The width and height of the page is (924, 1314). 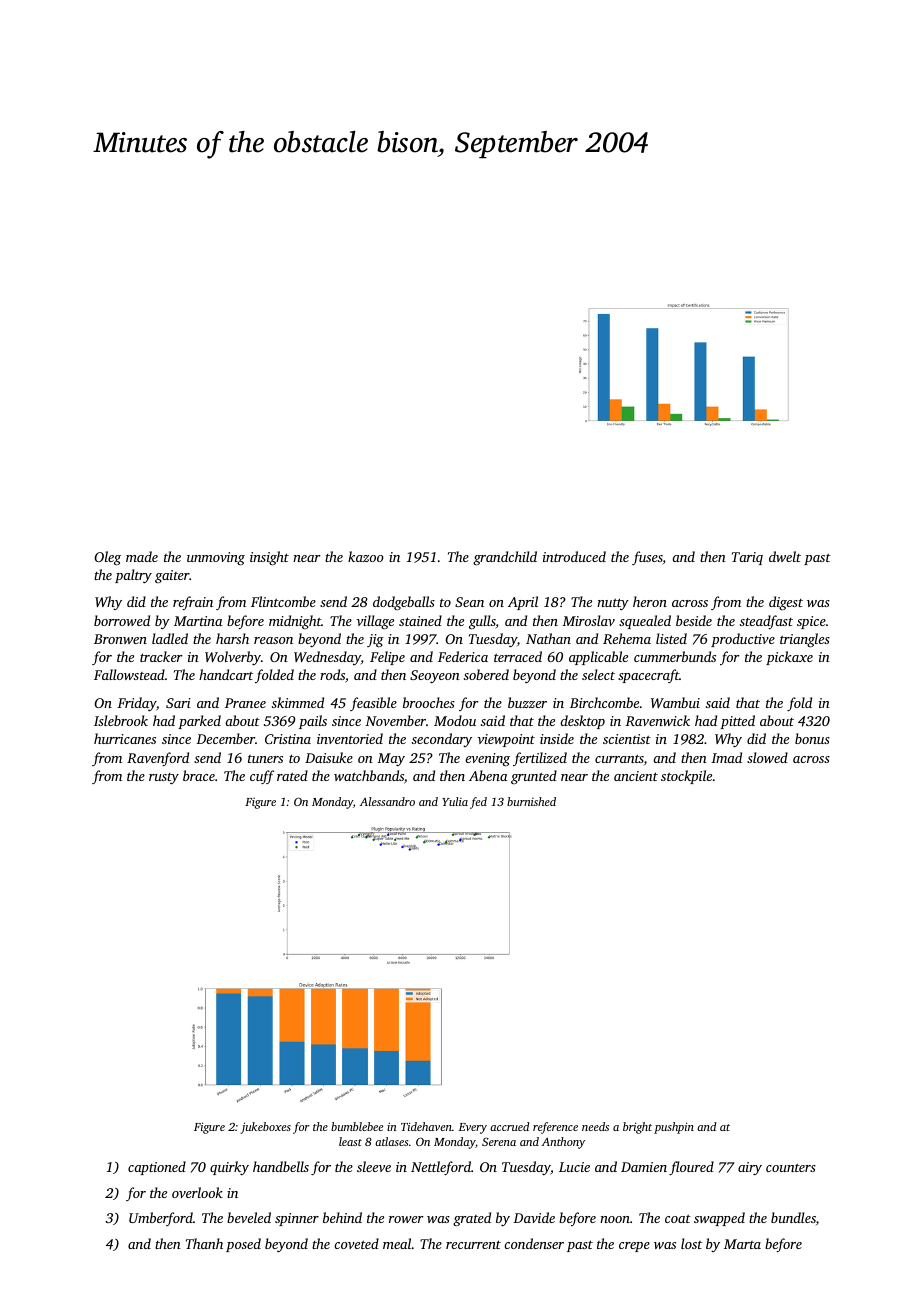 I want to click on handcart, so click(x=226, y=674).
